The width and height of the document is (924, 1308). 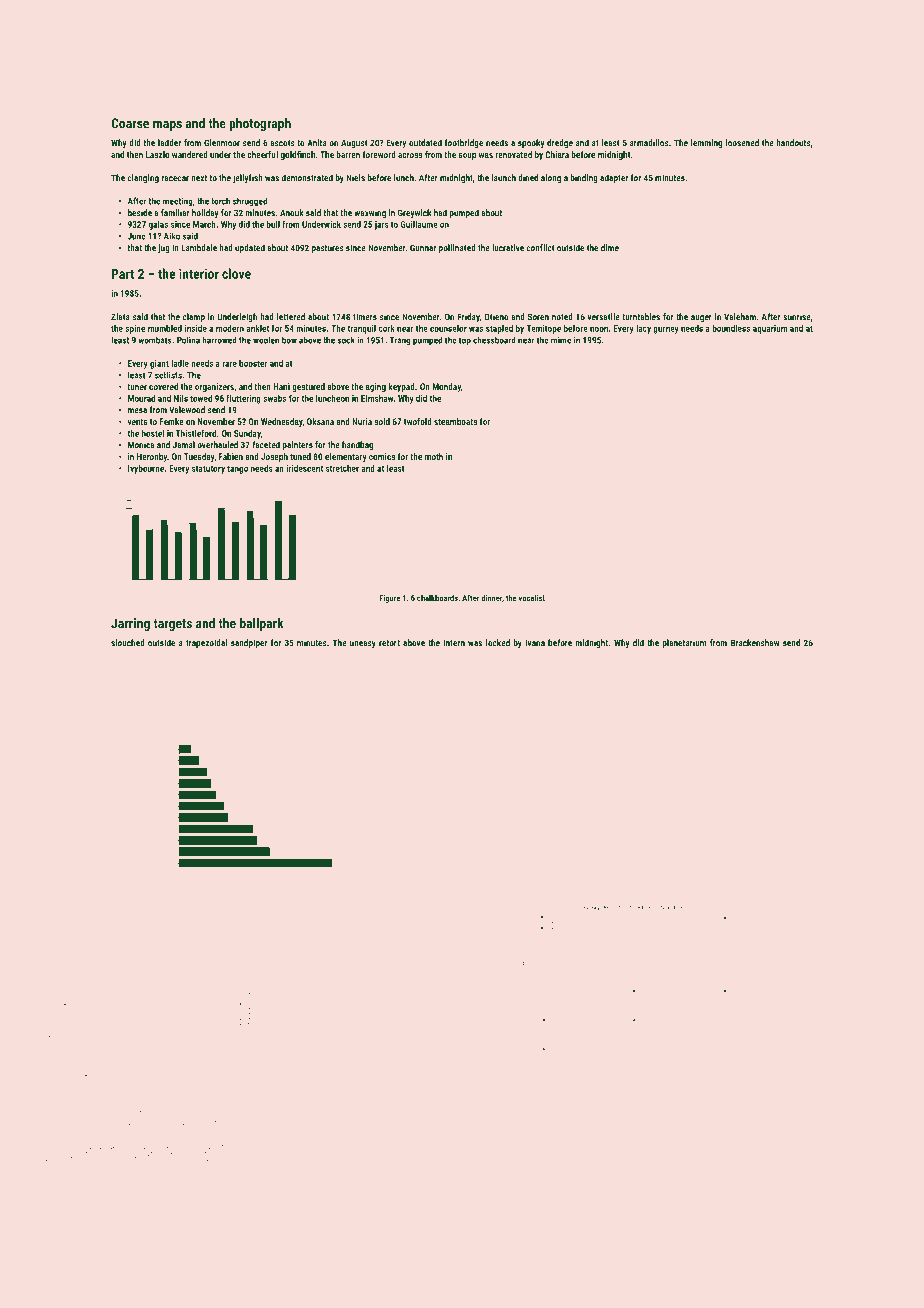 What do you see at coordinates (382, 456) in the document?
I see `comics` at bounding box center [382, 456].
